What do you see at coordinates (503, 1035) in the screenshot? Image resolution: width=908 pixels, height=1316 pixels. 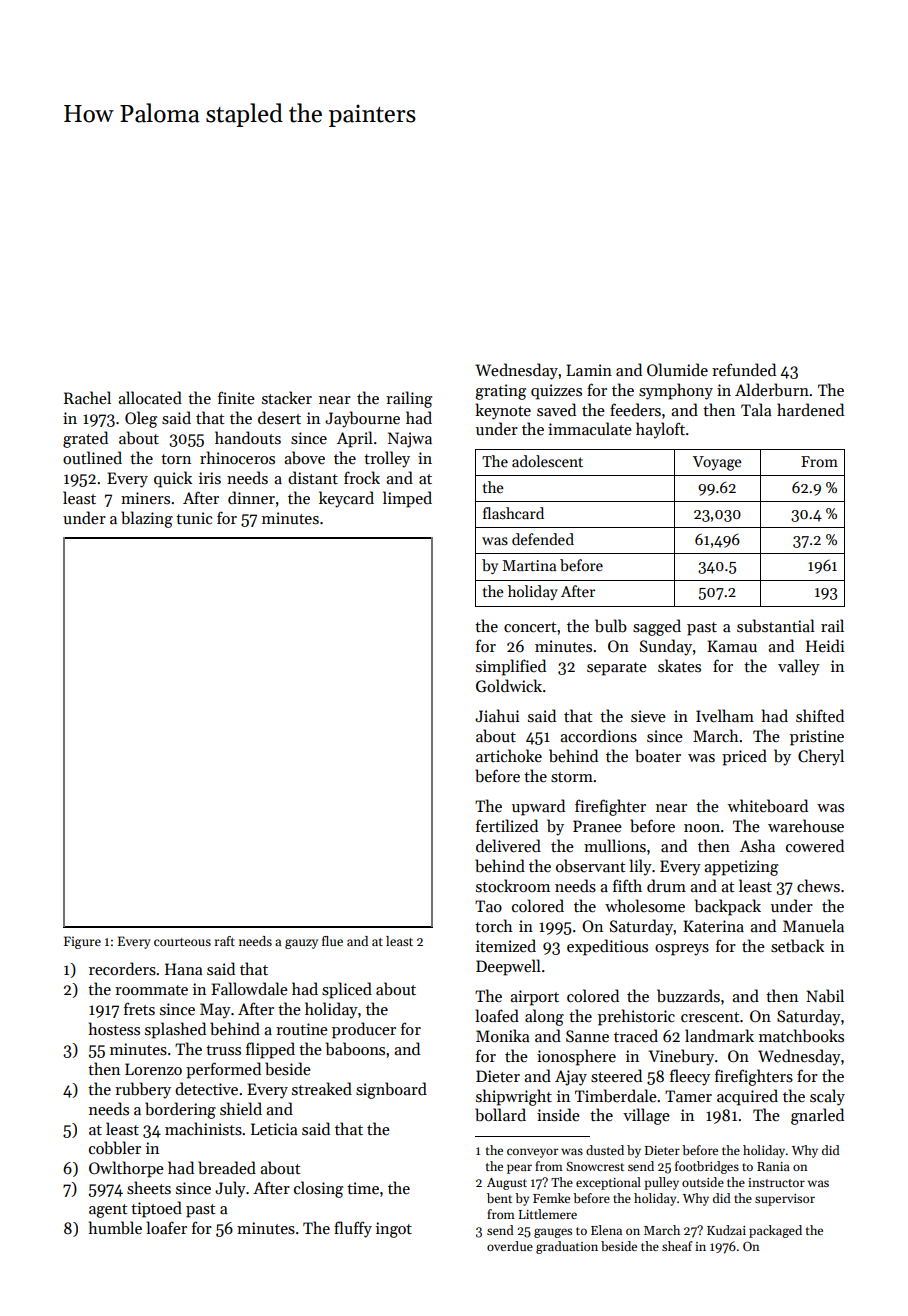 I see `Monika` at bounding box center [503, 1035].
